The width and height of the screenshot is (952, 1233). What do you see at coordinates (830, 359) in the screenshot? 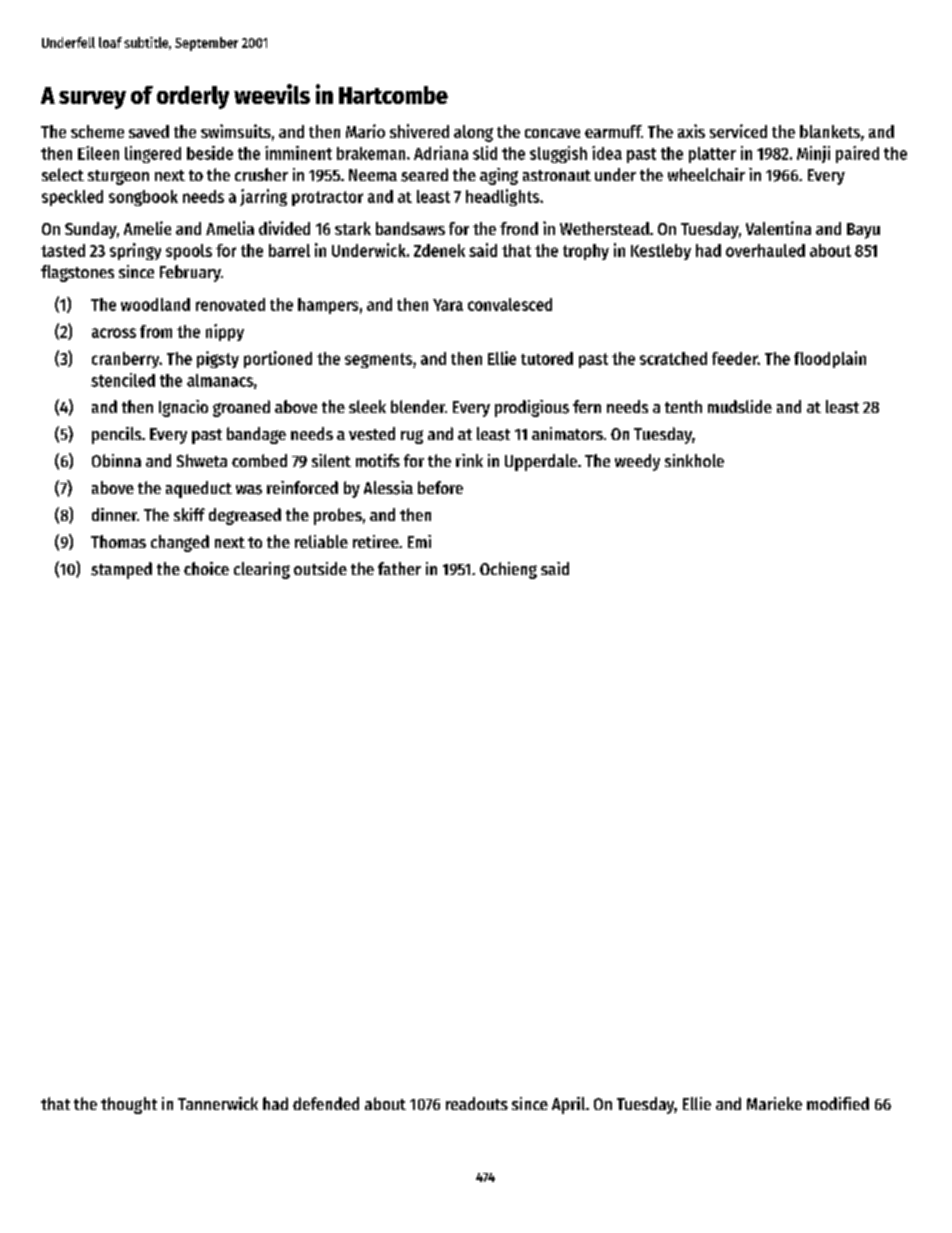
I see `floodplain` at bounding box center [830, 359].
